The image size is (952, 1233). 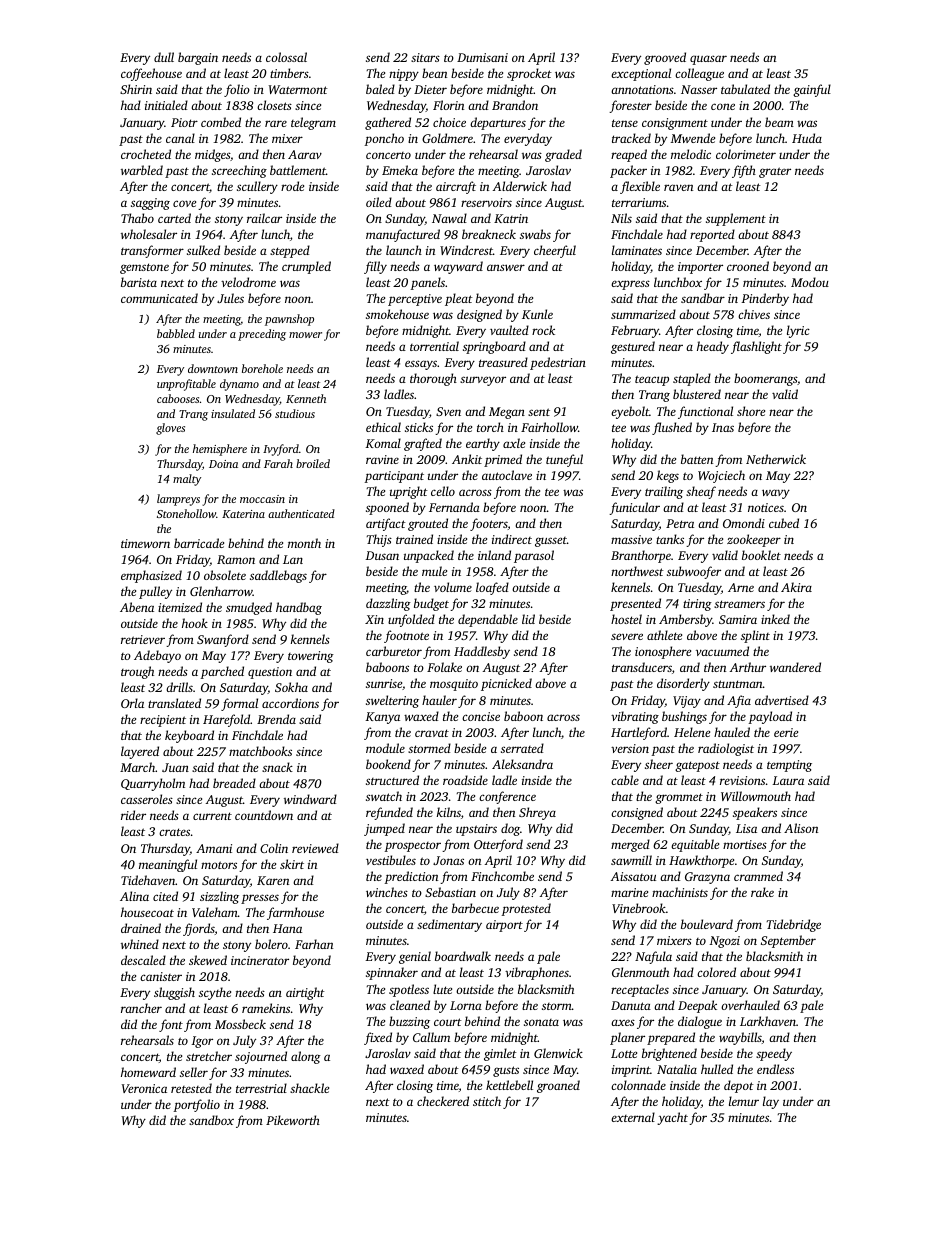 I want to click on Alison, so click(x=801, y=828).
